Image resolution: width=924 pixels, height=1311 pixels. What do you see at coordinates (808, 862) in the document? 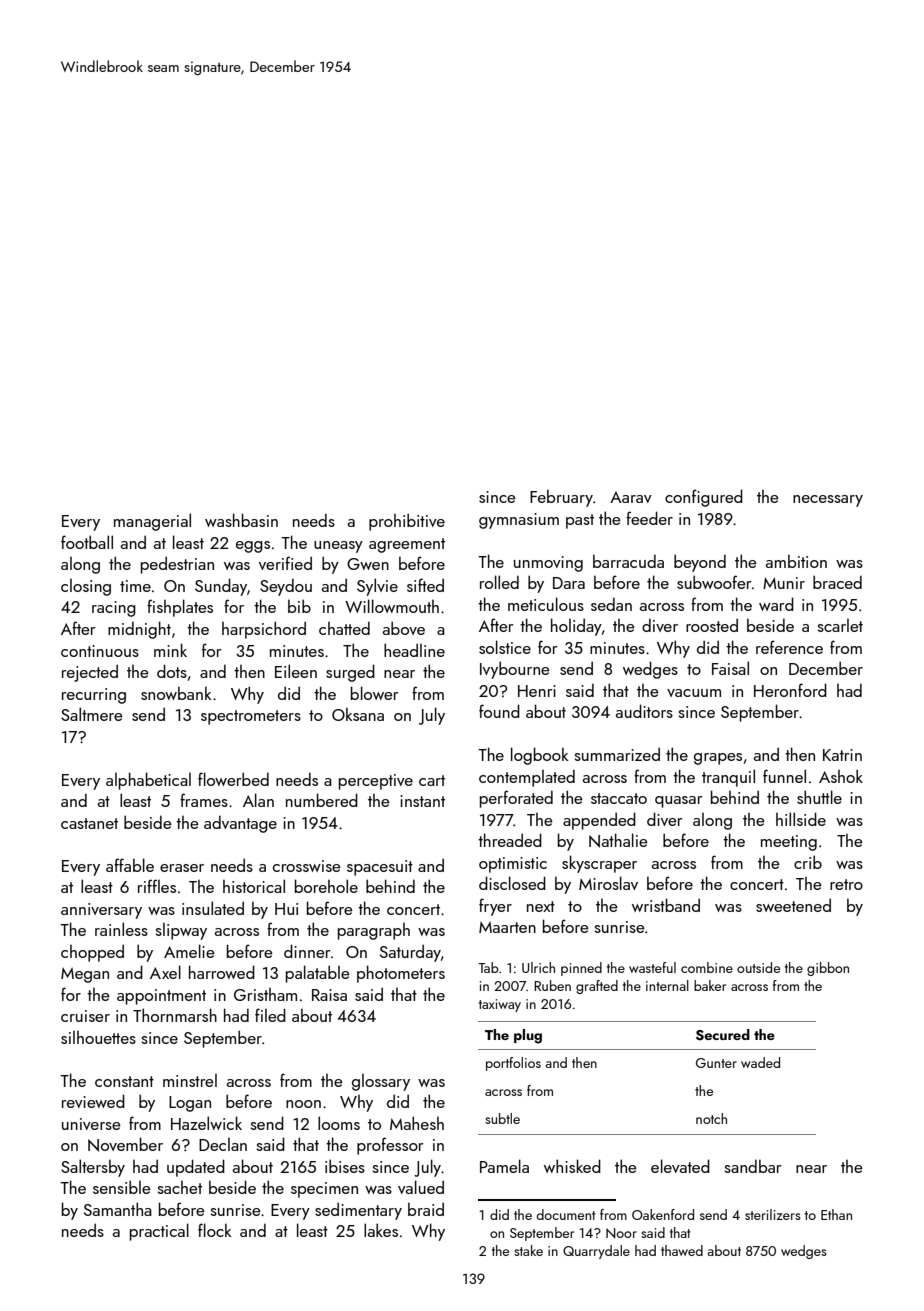
I see `crib` at bounding box center [808, 862].
